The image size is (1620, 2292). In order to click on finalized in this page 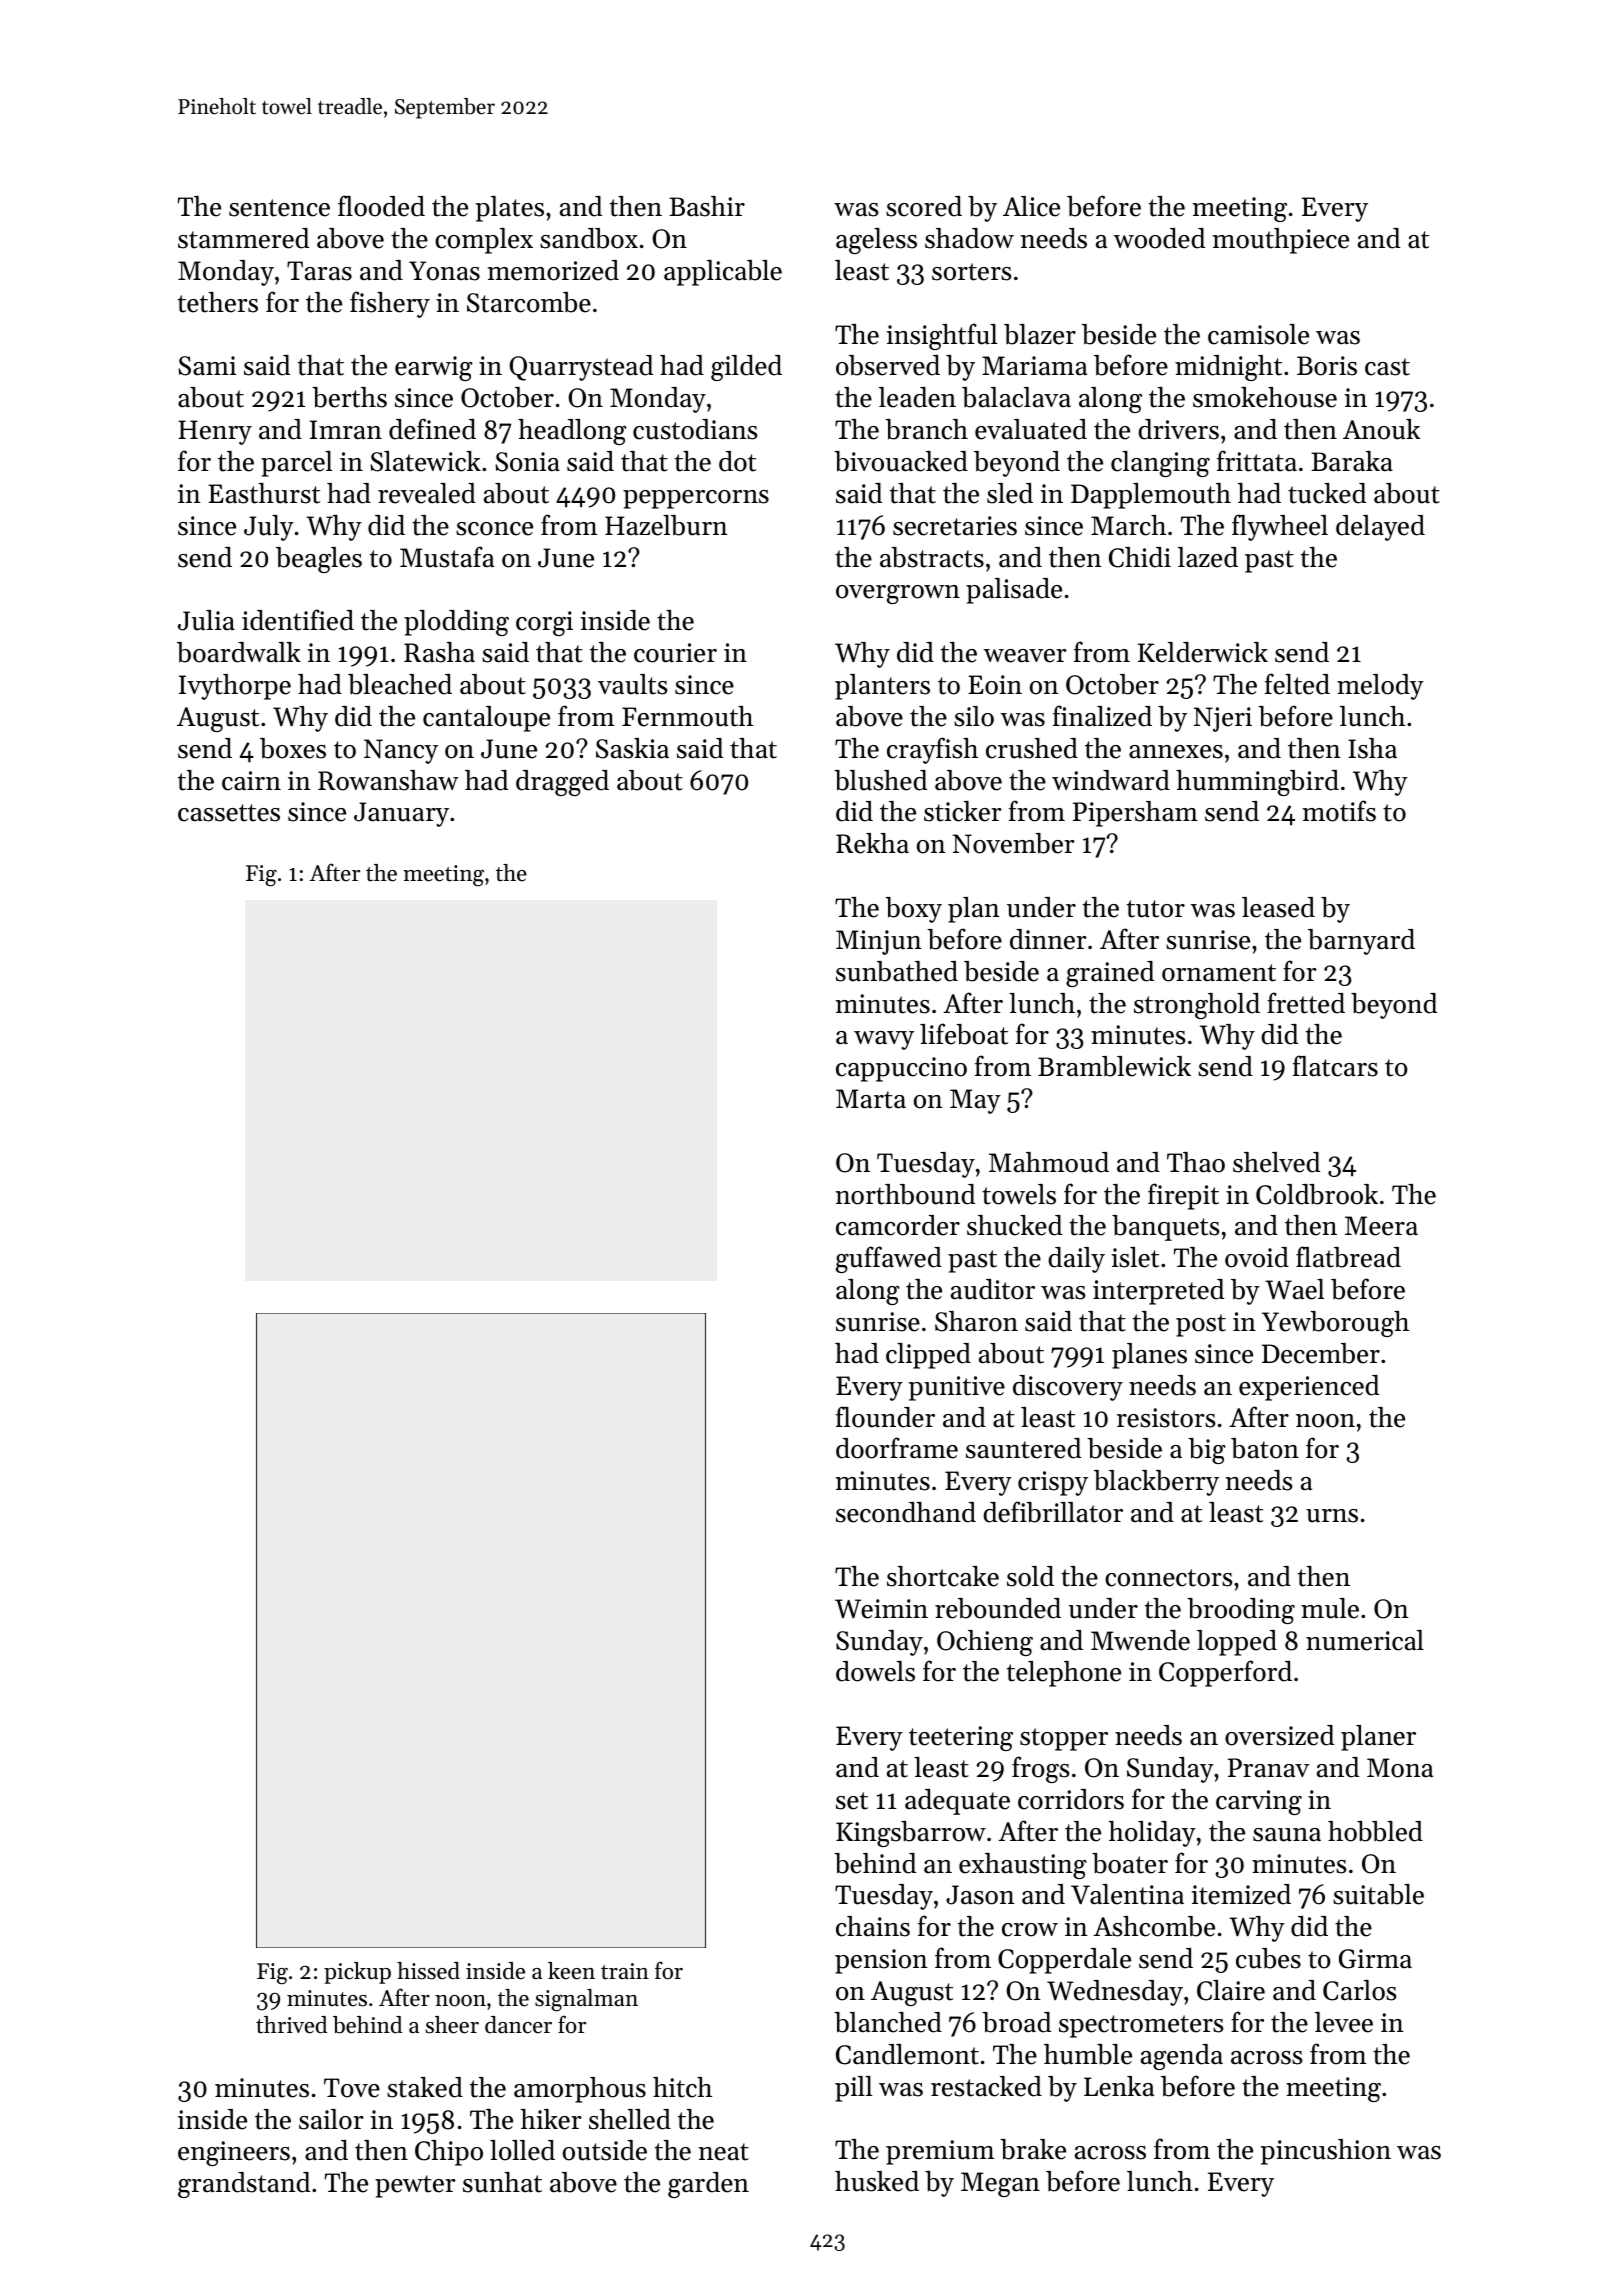, I will do `click(1102, 716)`.
